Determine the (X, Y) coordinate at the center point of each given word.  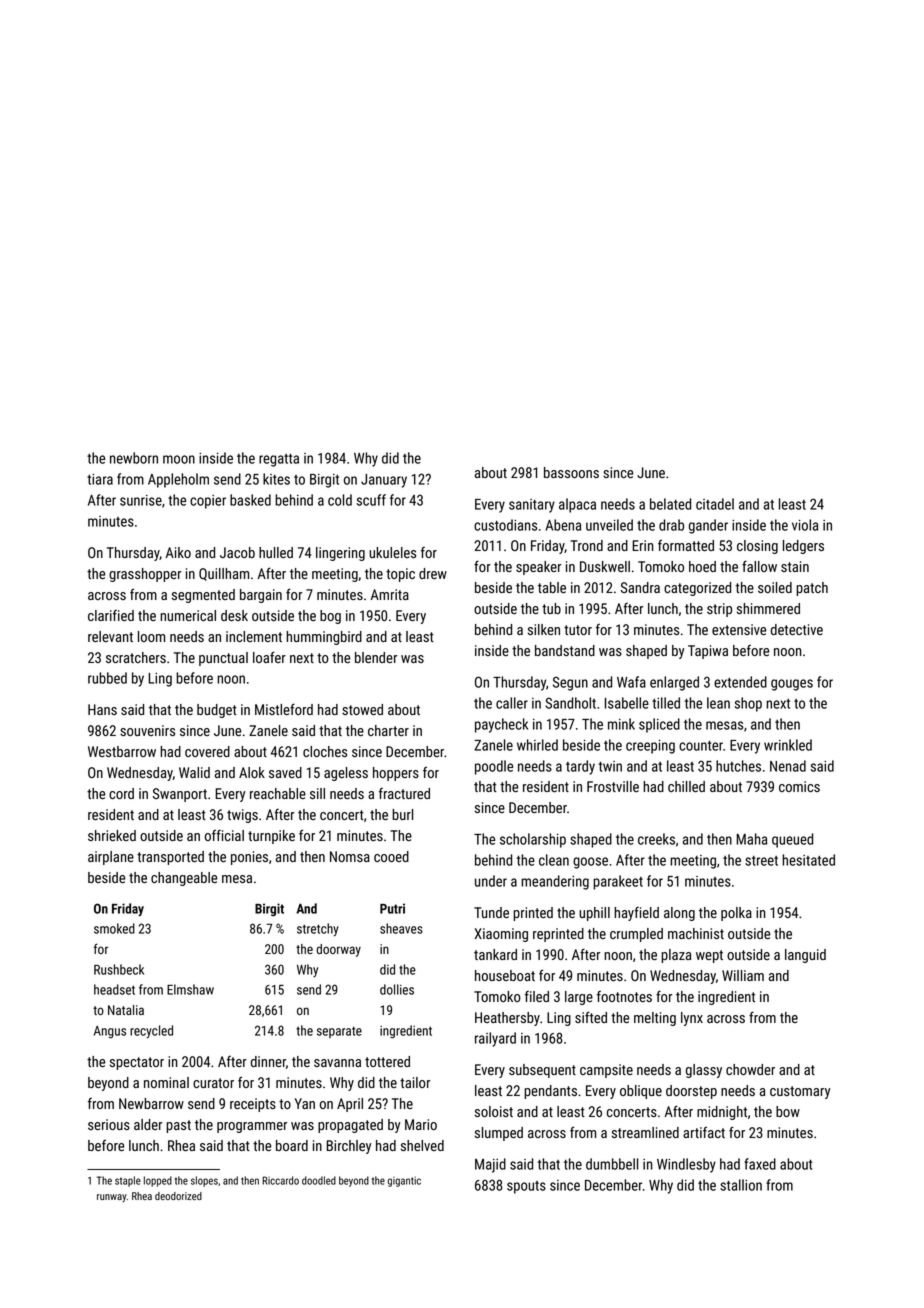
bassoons (571, 472)
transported (170, 858)
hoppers (396, 774)
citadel (715, 504)
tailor (415, 1082)
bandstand (565, 650)
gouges (792, 685)
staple (128, 1181)
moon (179, 459)
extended (740, 682)
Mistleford (284, 709)
